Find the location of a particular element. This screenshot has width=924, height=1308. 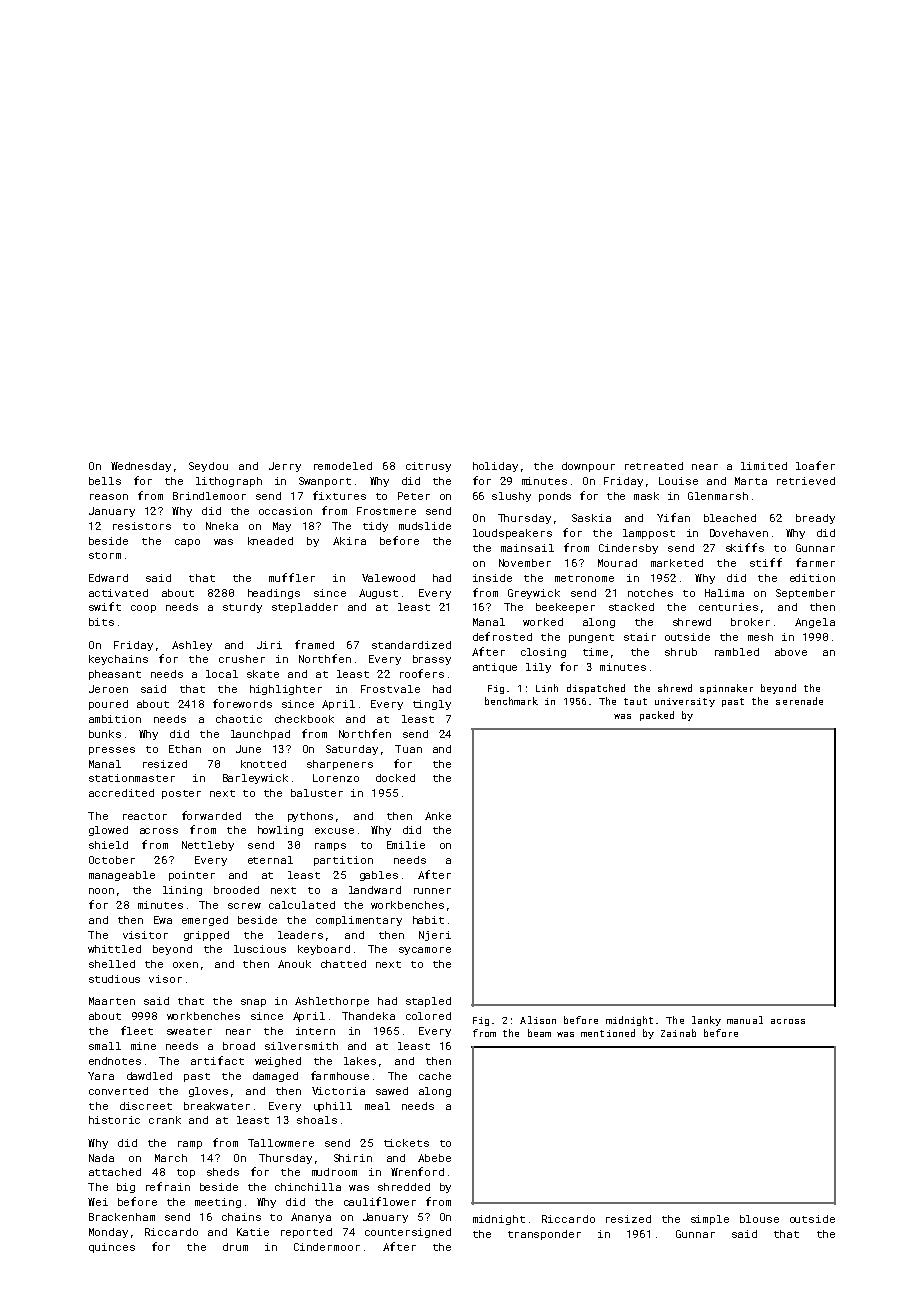

Tallowmere is located at coordinates (281, 1143).
